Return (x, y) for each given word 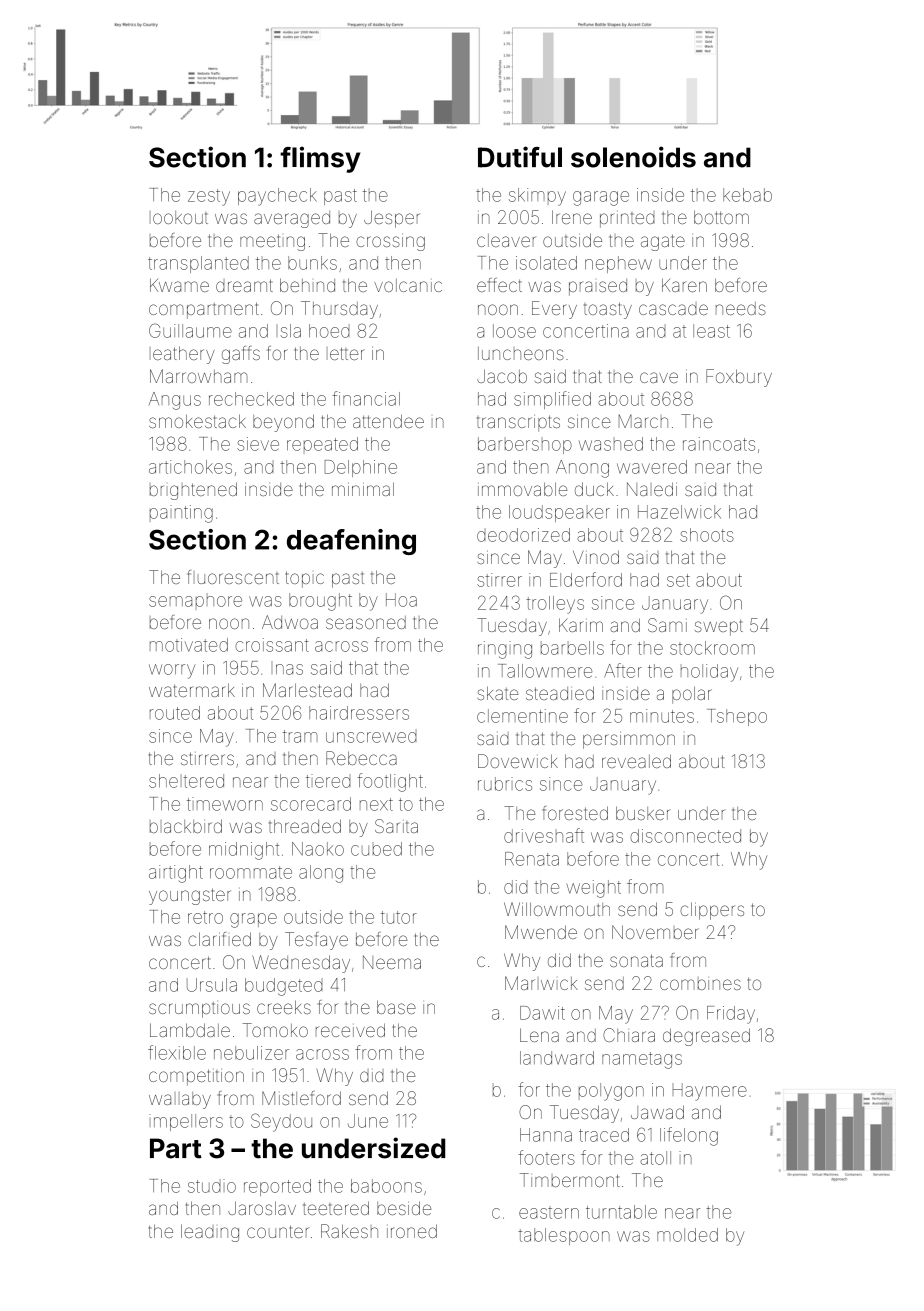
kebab (747, 195)
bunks (312, 263)
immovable (522, 489)
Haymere (710, 1092)
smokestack (197, 421)
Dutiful (520, 157)
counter (278, 1231)
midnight (244, 851)
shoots (707, 535)
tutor (399, 917)
